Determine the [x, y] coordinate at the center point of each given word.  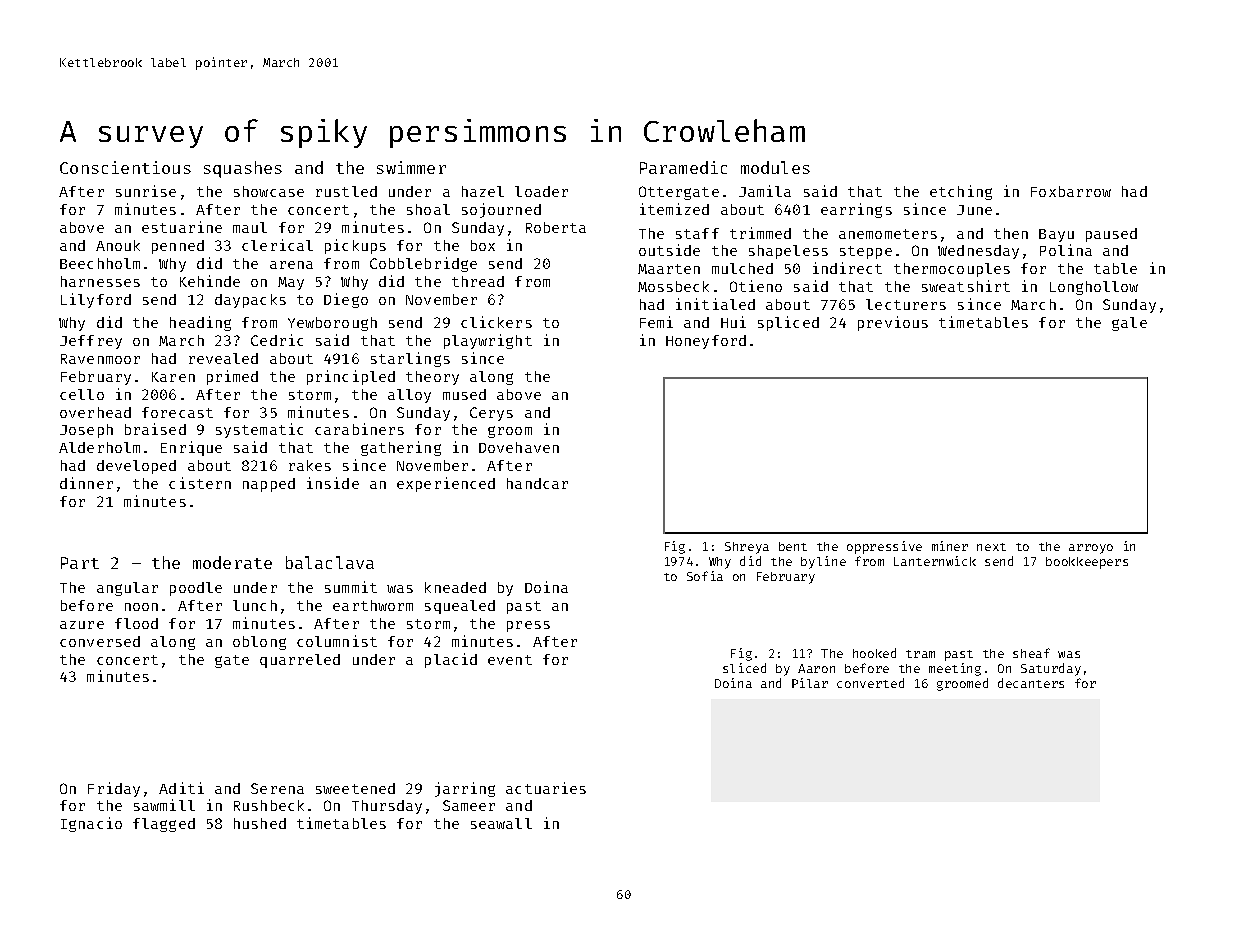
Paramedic [683, 167]
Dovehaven [519, 447]
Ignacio [91, 824]
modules [775, 167]
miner [950, 546]
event [510, 660]
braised [155, 429]
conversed [100, 641]
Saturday [1051, 669]
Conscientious [125, 167]
